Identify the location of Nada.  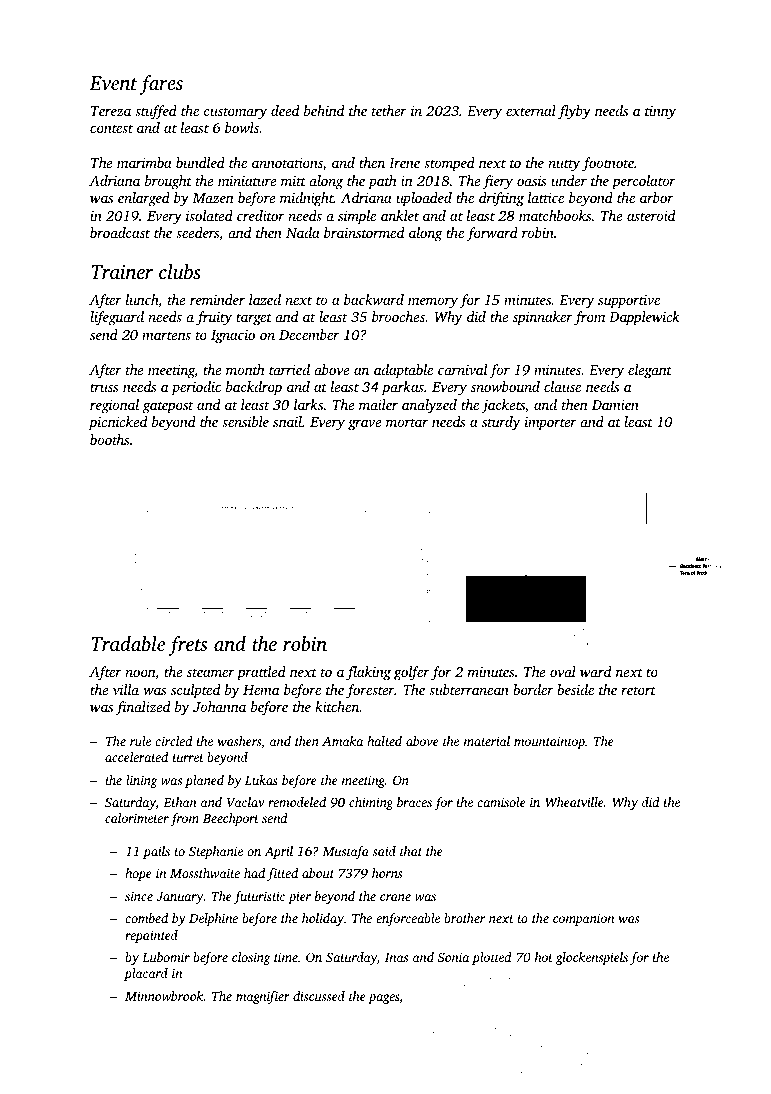
(303, 232).
